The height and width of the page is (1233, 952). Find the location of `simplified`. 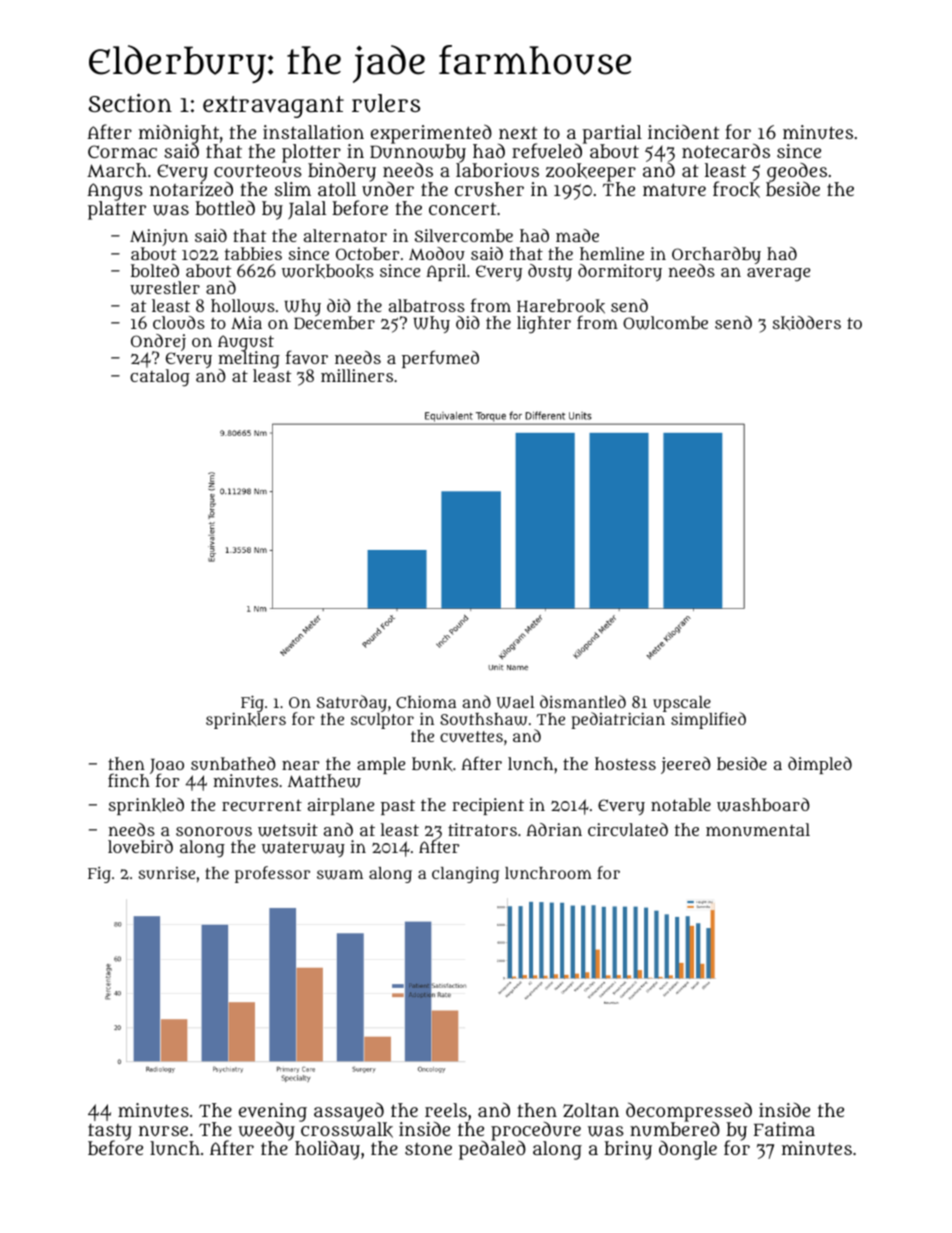

simplified is located at coordinates (708, 721).
